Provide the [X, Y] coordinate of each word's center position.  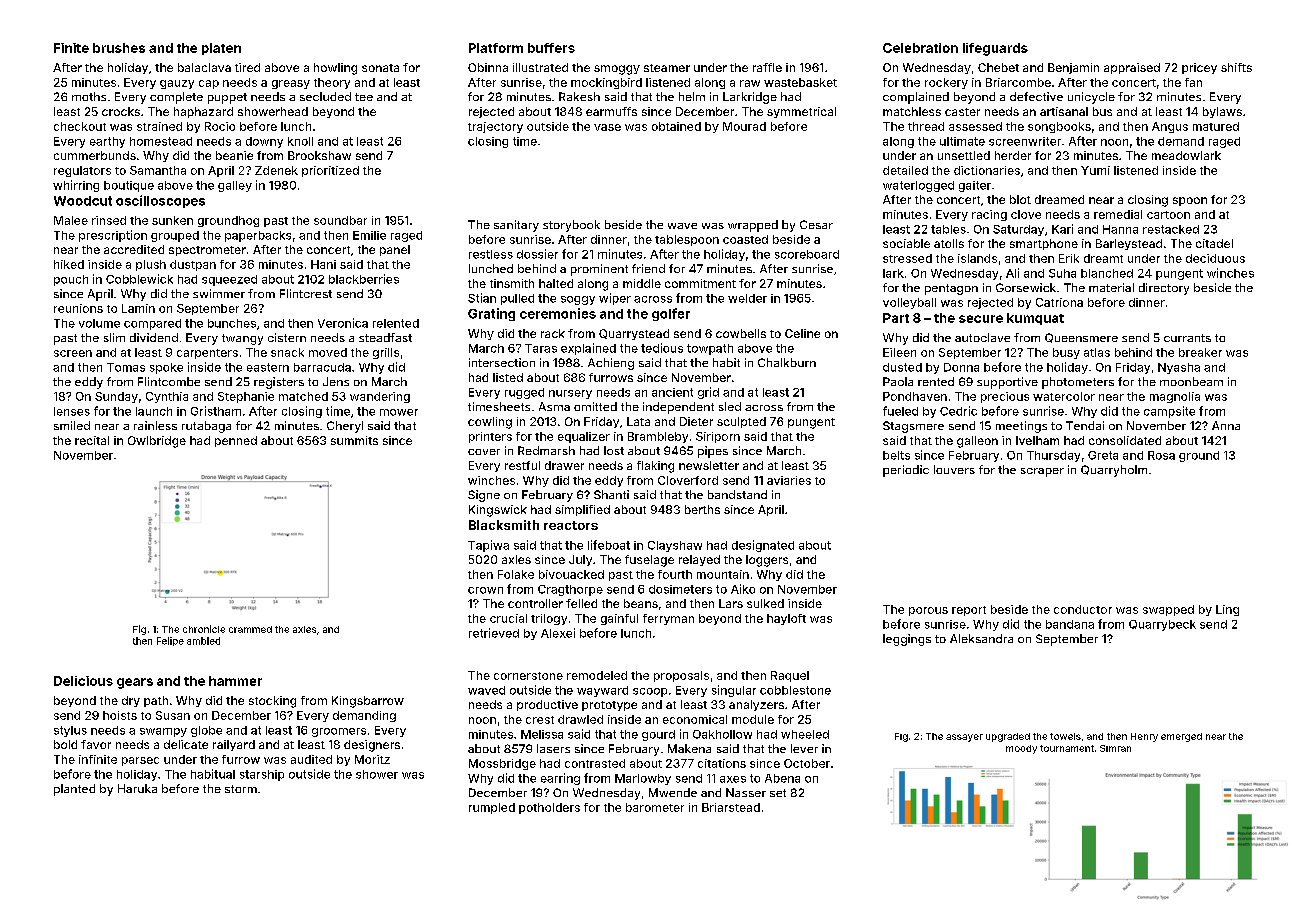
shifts [1236, 67]
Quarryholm [1114, 471]
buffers [551, 48]
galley [235, 186]
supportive [1007, 383]
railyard [234, 745]
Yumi [1095, 170]
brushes [119, 48]
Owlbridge [157, 442]
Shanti [611, 494]
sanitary [516, 226]
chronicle [204, 629]
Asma [554, 406]
